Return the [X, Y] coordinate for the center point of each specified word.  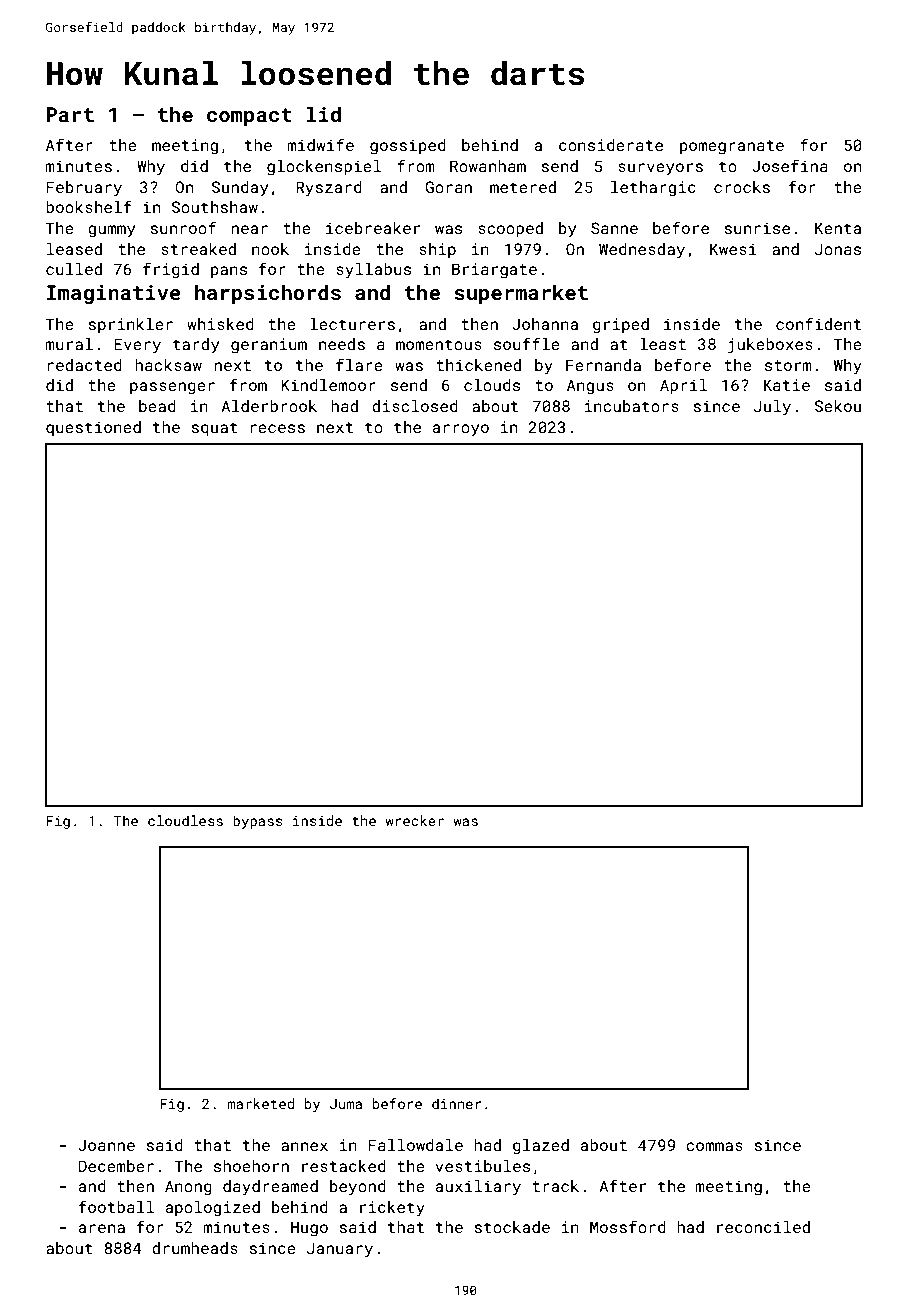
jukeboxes [770, 346]
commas [714, 1146]
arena [102, 1228]
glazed [541, 1147]
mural [69, 344]
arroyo [461, 430]
